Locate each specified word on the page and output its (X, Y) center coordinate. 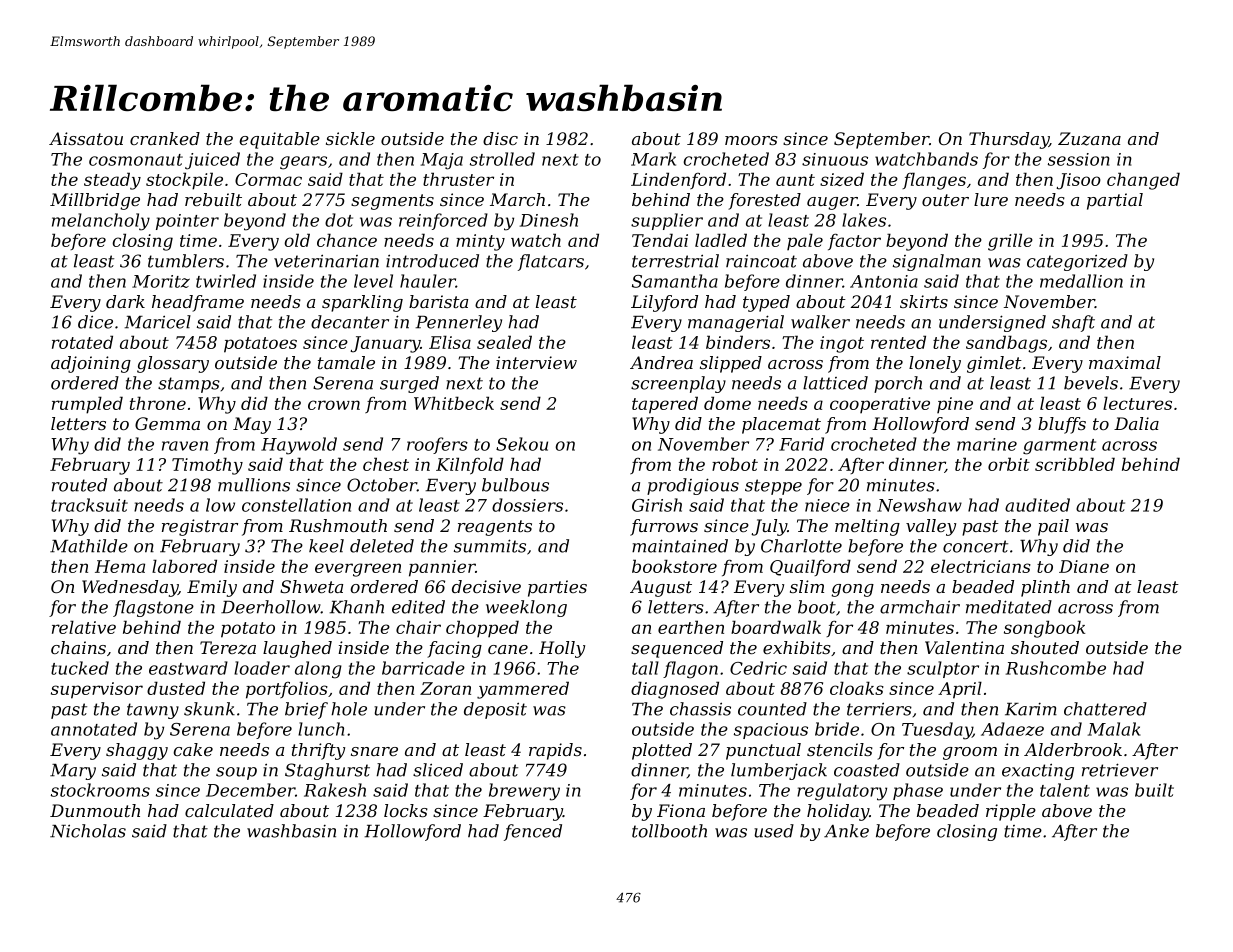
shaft (1073, 323)
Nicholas (88, 831)
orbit (1009, 464)
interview (536, 362)
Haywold (299, 446)
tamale (346, 362)
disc (500, 138)
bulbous (515, 485)
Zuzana (1089, 139)
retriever (1120, 770)
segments (392, 202)
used (774, 831)
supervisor (97, 690)
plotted (662, 751)
